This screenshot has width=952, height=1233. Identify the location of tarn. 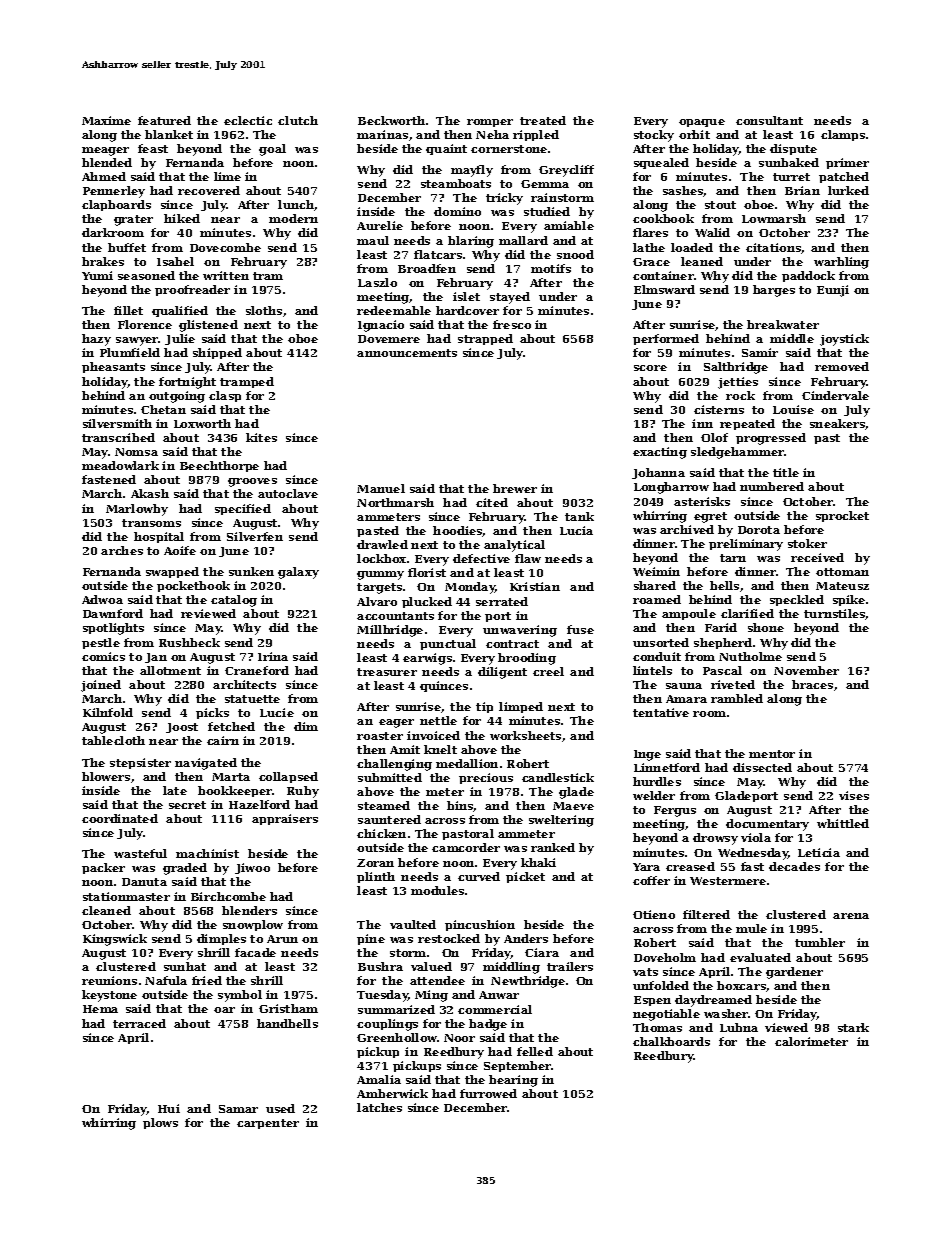
(733, 558).
